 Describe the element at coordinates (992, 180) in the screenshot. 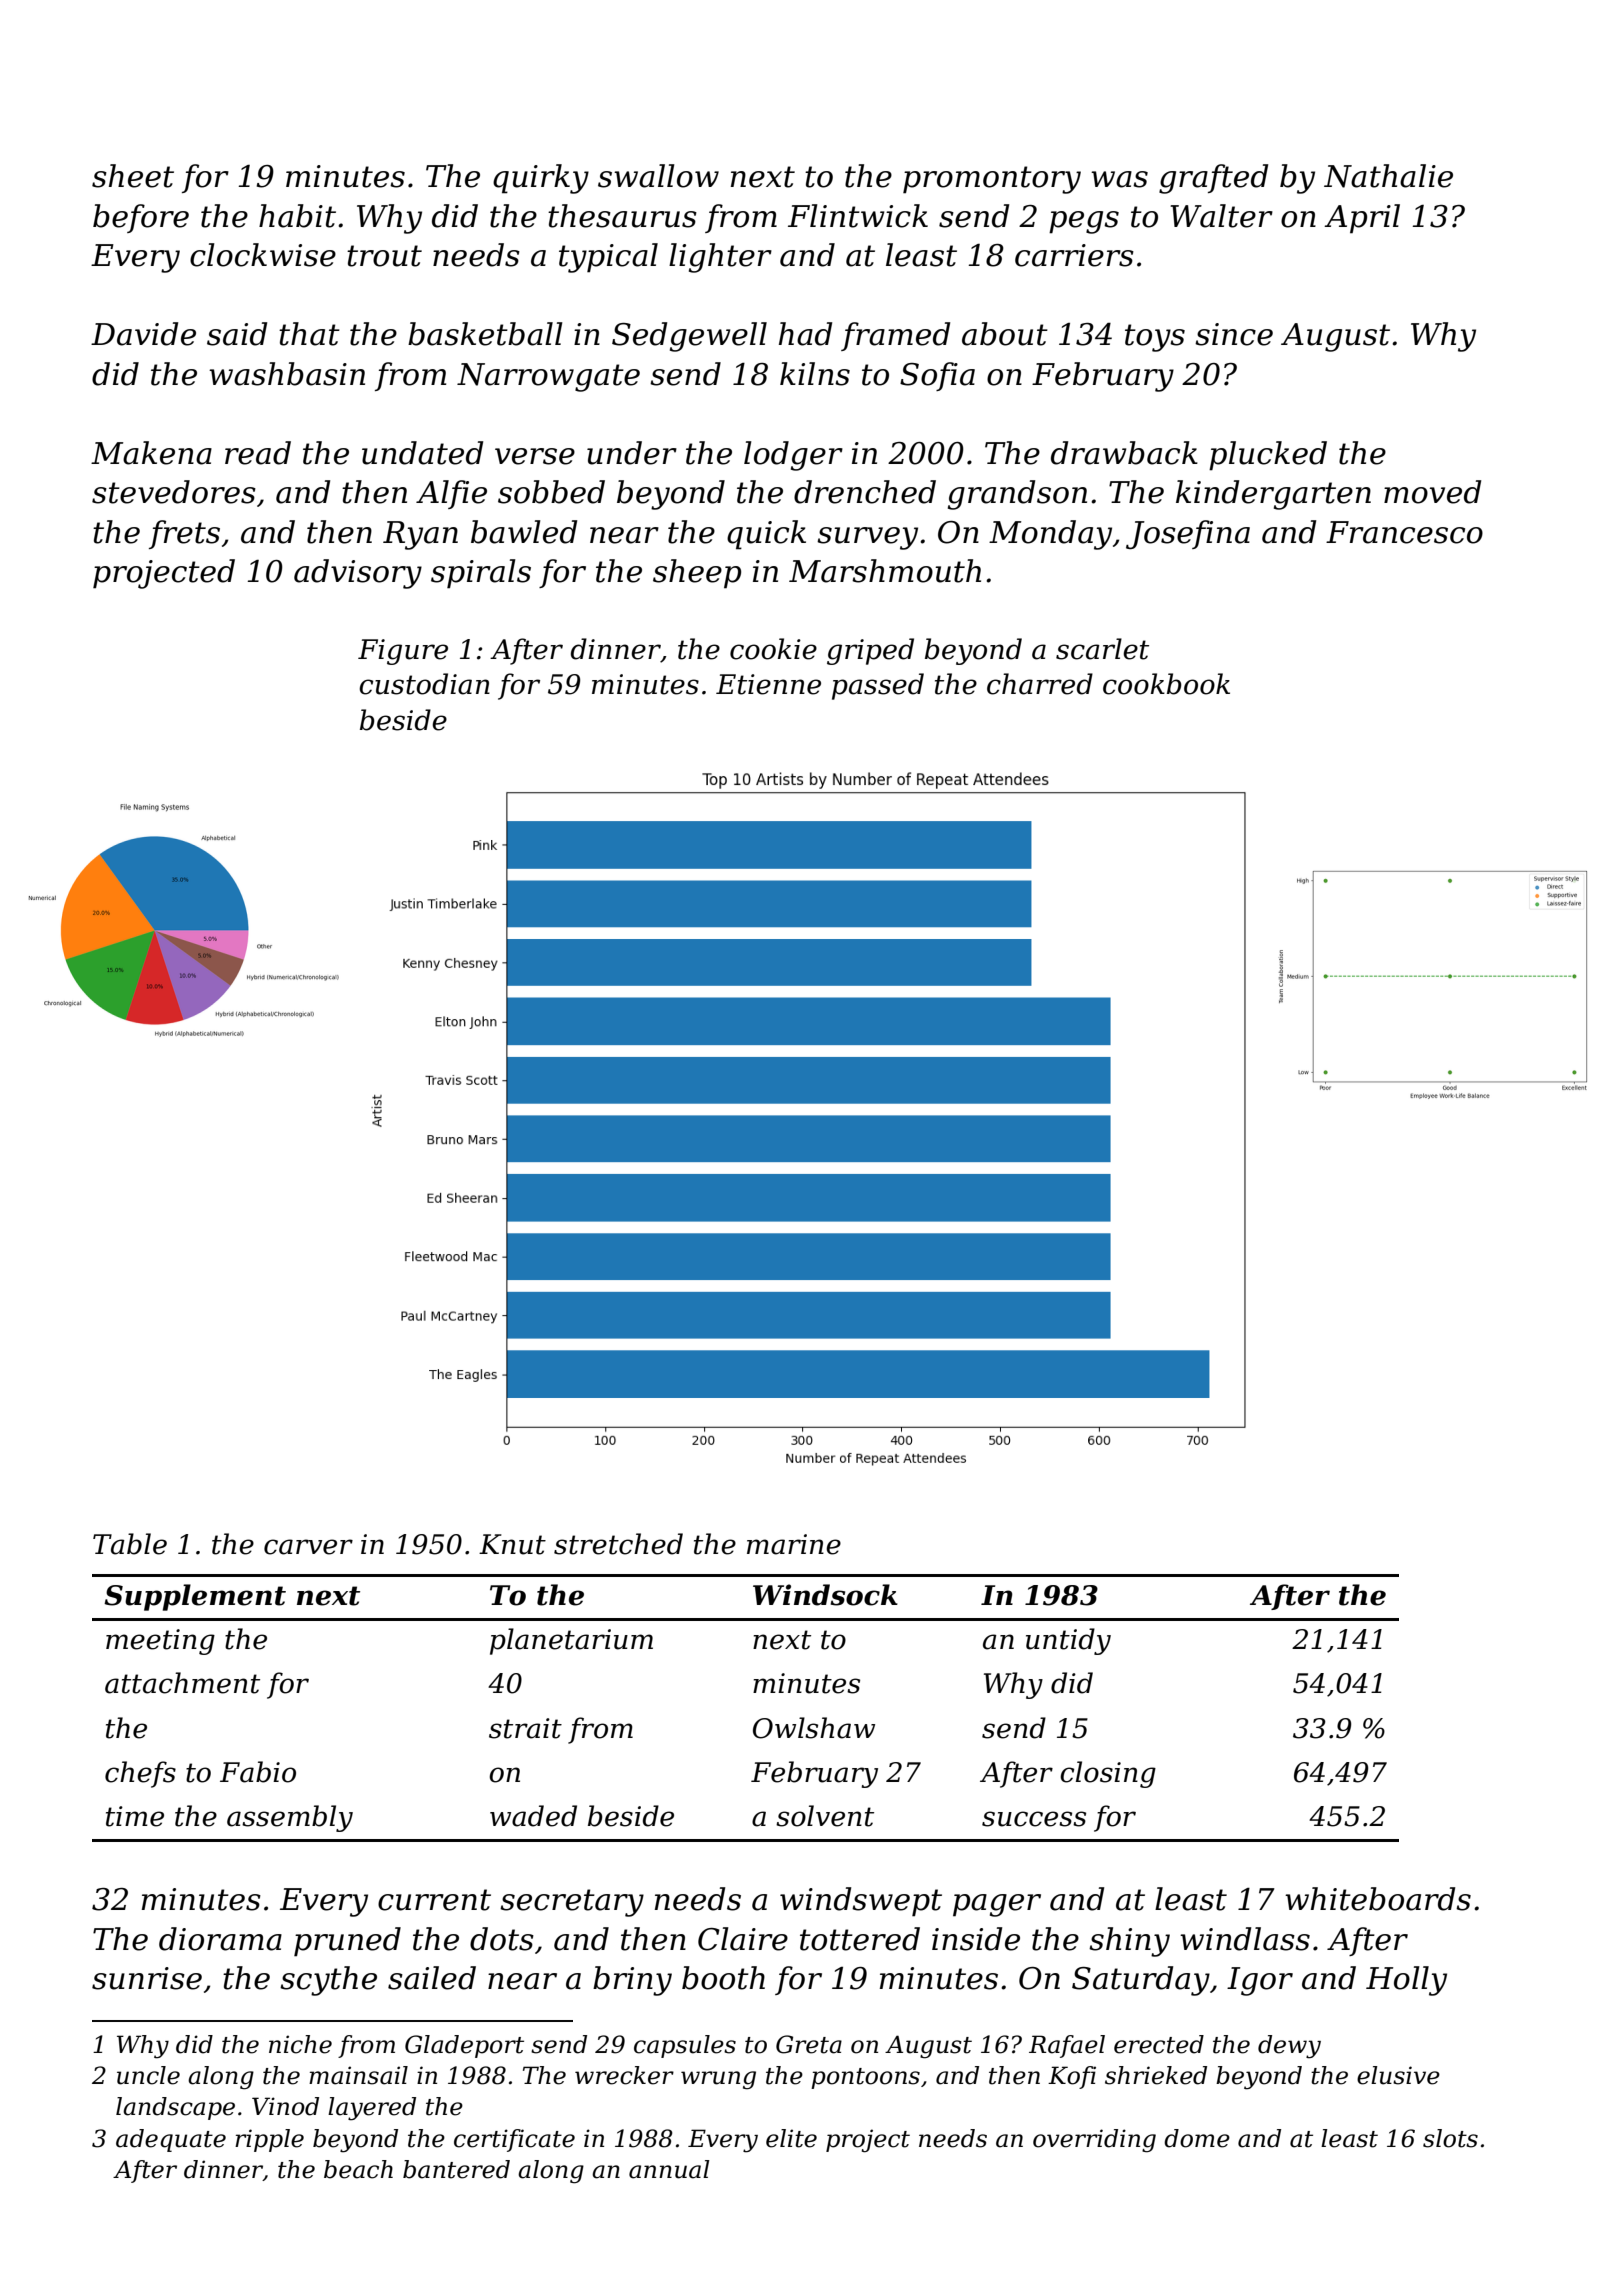

I see `promontory` at that location.
